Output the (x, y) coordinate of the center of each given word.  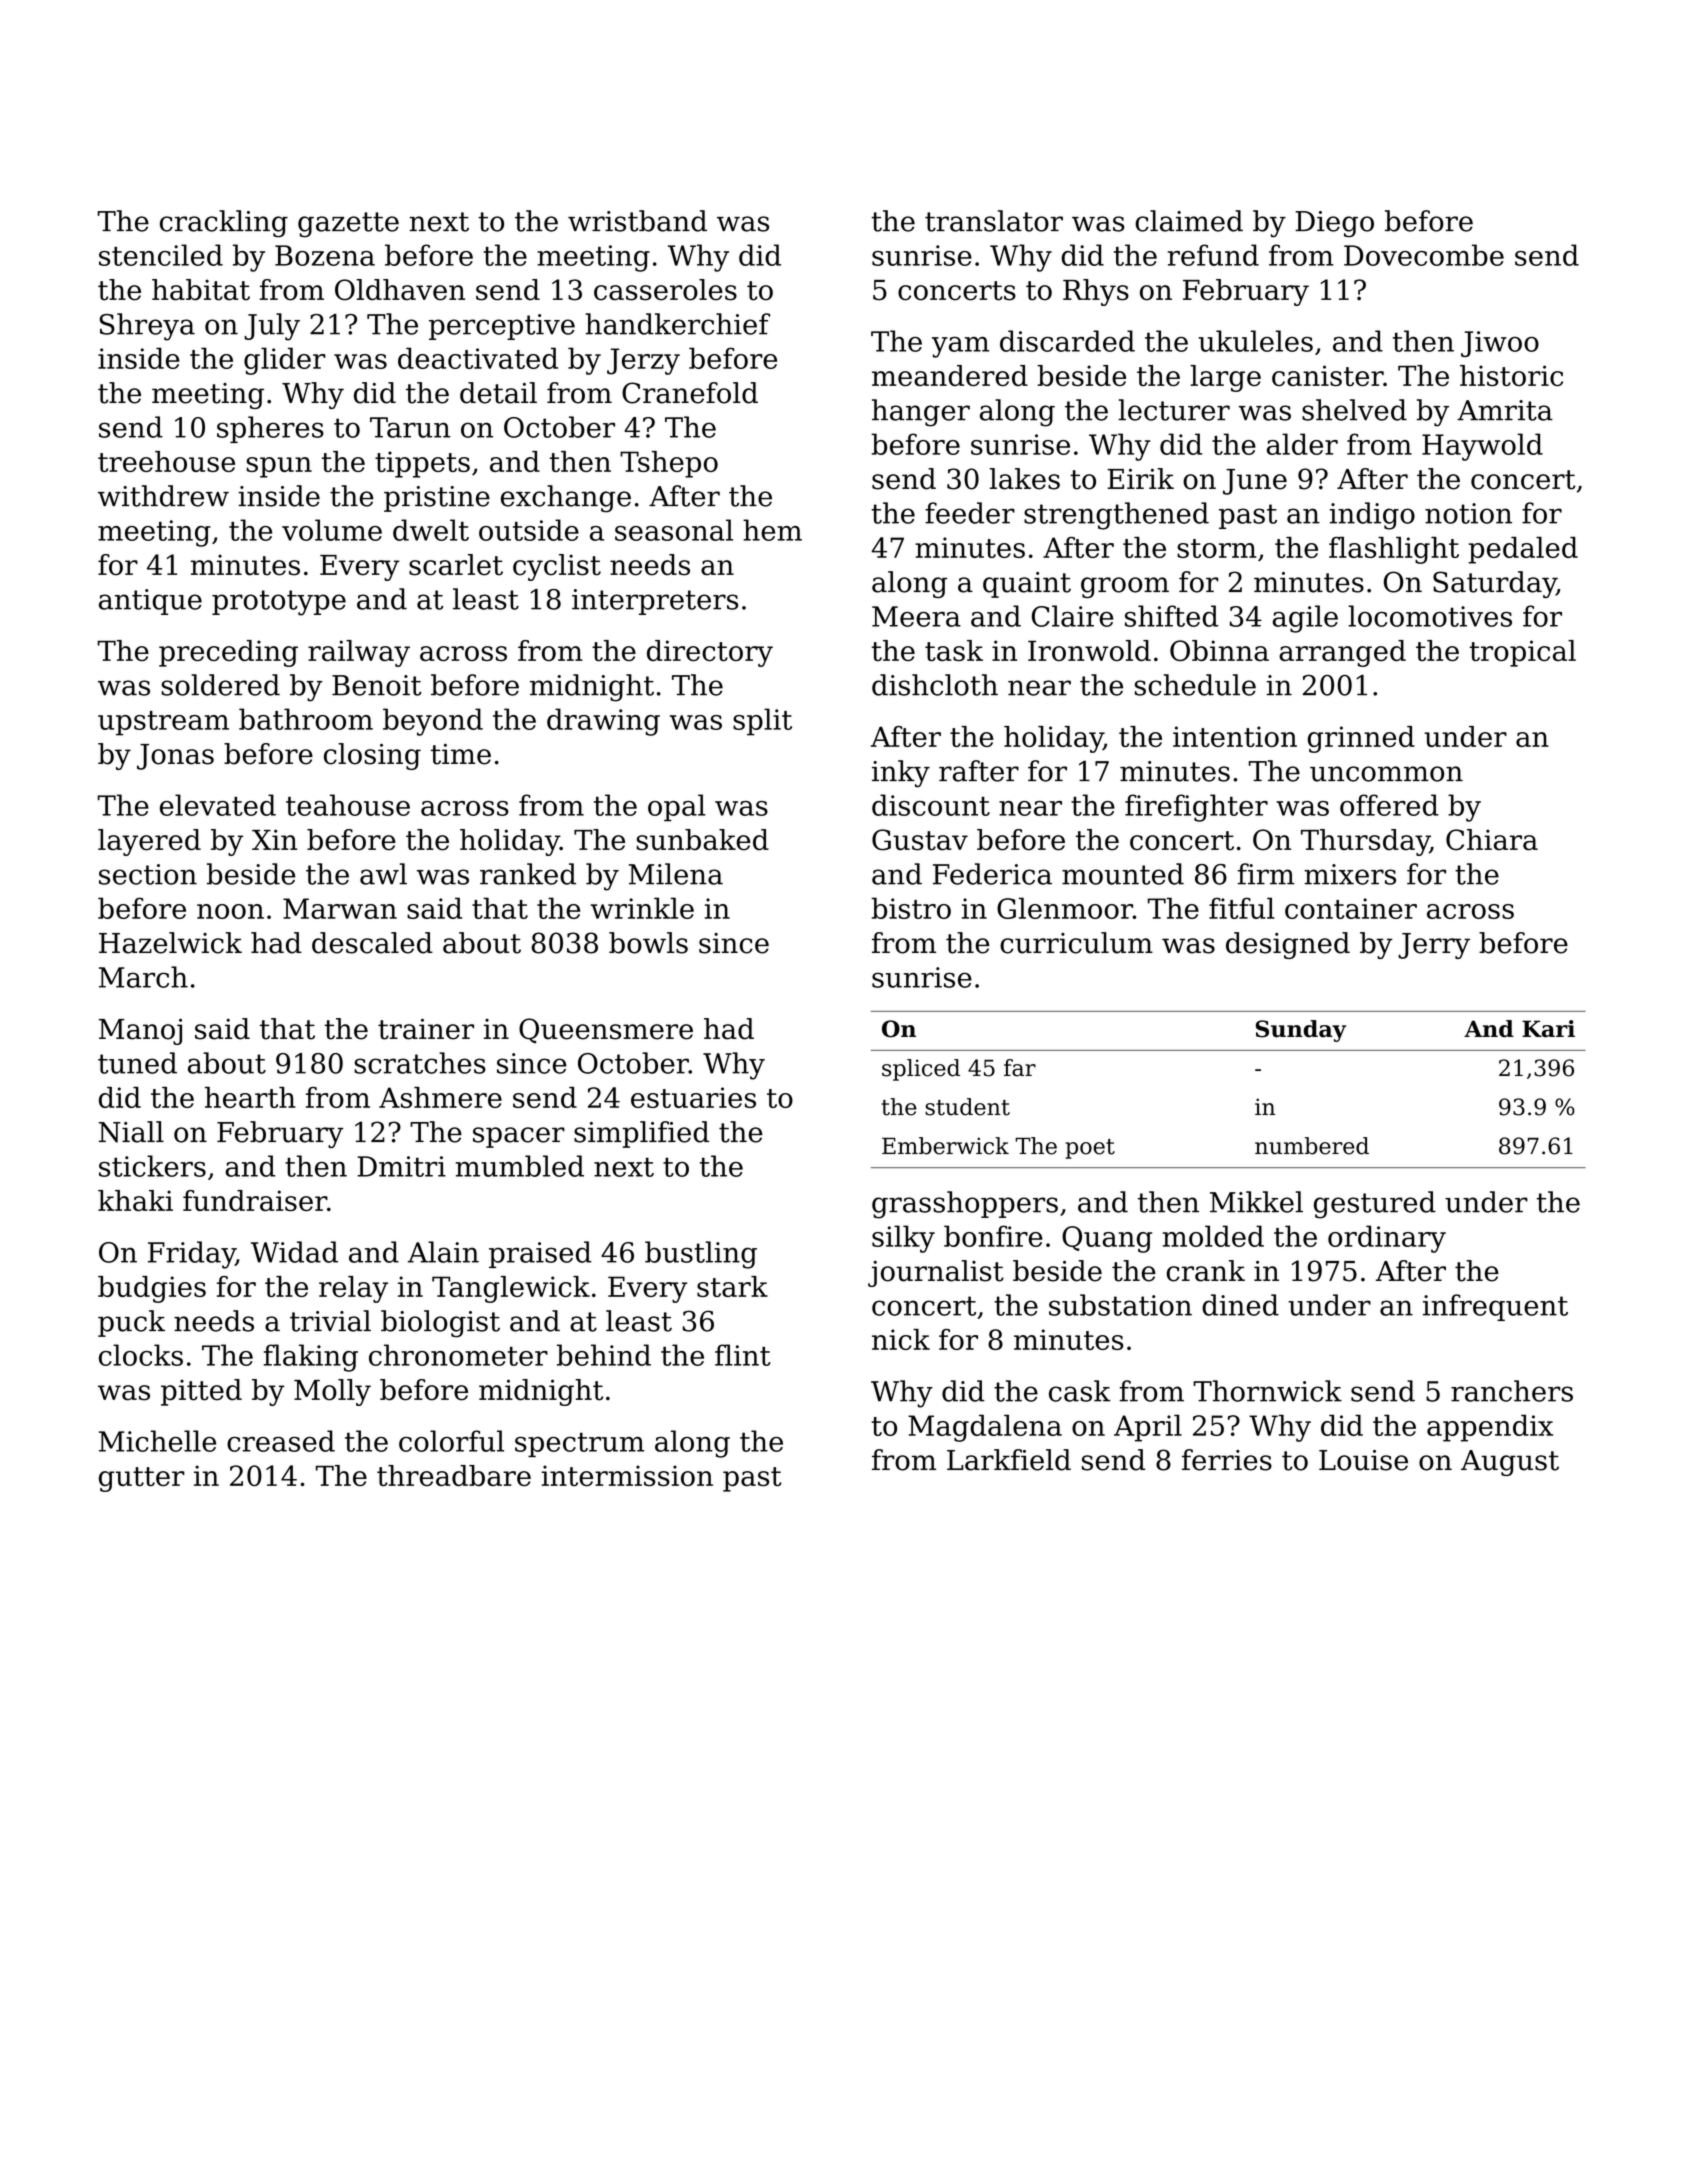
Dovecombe (1424, 255)
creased (281, 1441)
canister (1327, 375)
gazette (348, 225)
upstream (163, 723)
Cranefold (690, 393)
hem (772, 530)
